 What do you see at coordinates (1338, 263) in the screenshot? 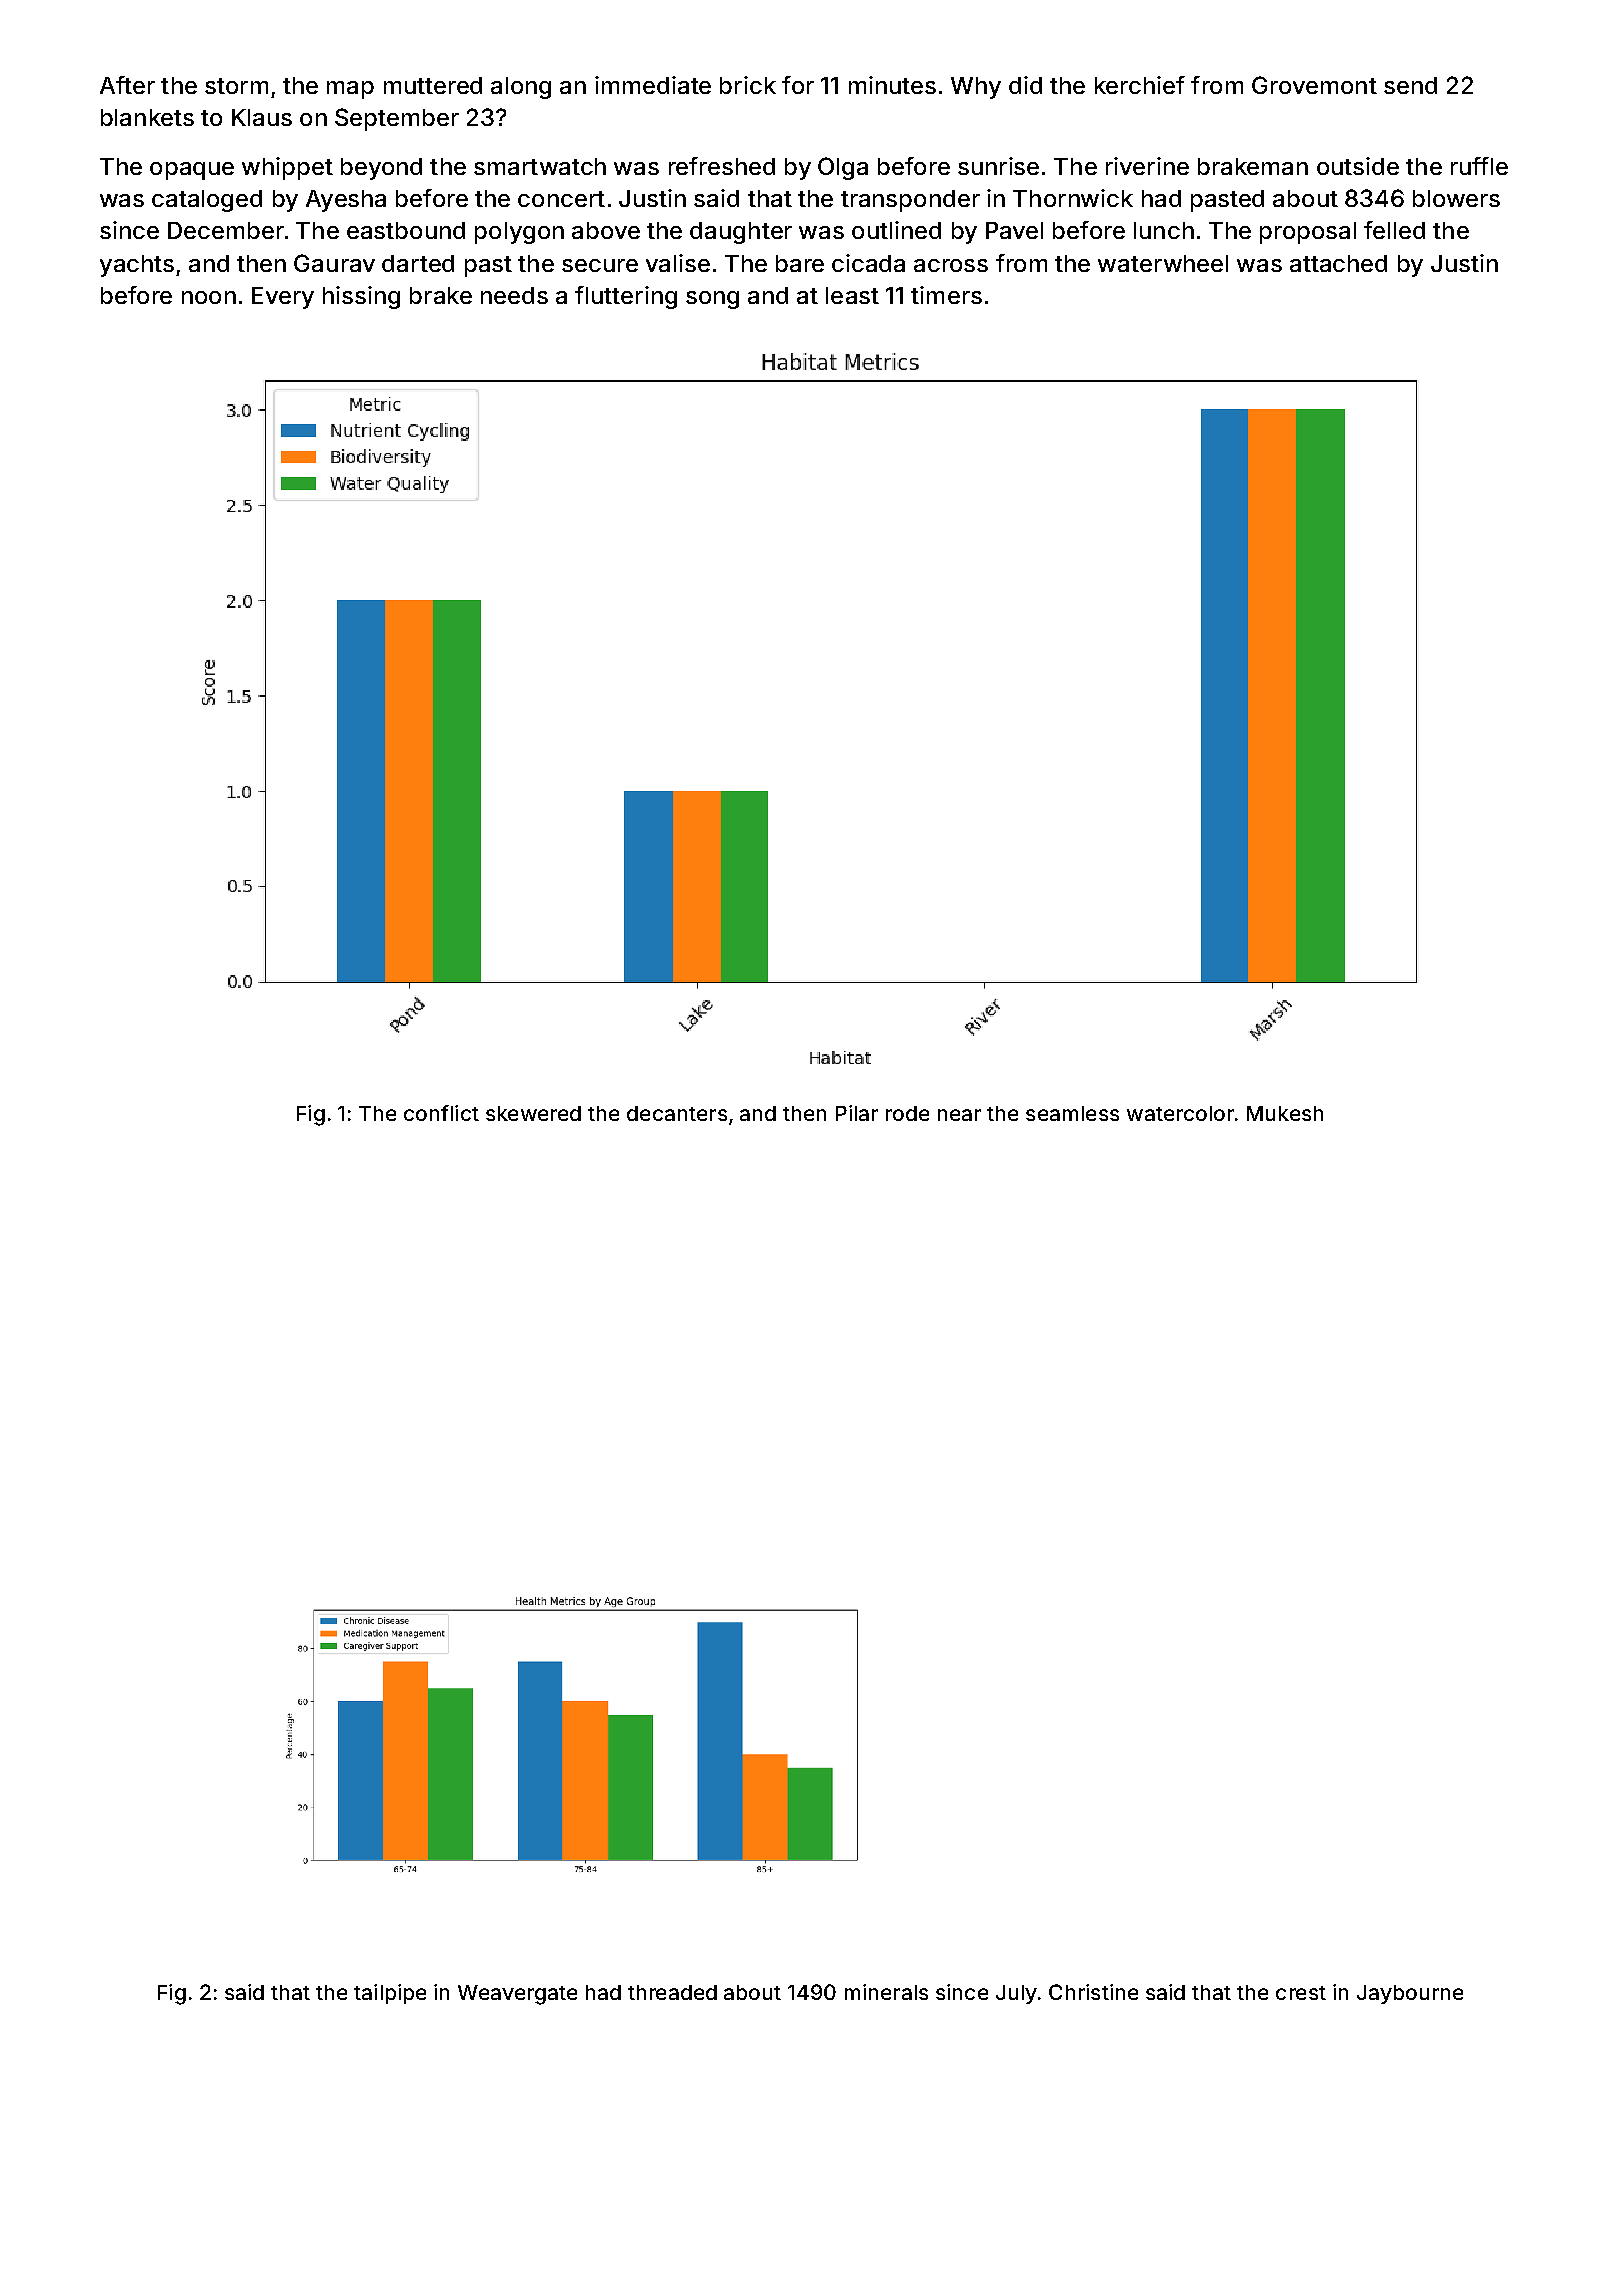
I see `attached` at bounding box center [1338, 263].
